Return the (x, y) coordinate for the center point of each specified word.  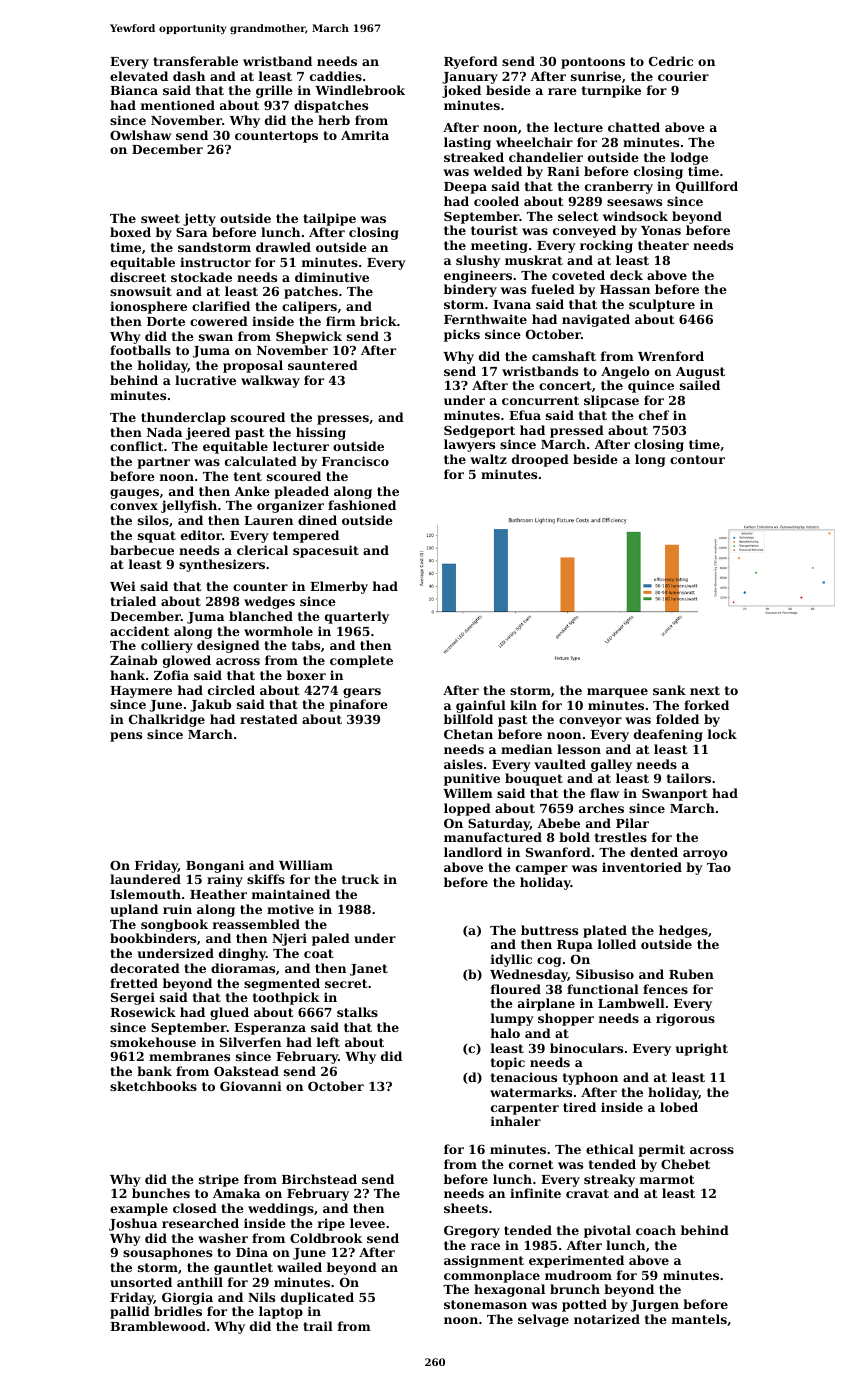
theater (663, 245)
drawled (283, 247)
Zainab (133, 660)
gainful (481, 706)
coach (656, 1230)
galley (611, 765)
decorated (145, 968)
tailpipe (329, 219)
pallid (130, 1312)
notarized (607, 1319)
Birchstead (319, 1179)
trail (318, 1326)
